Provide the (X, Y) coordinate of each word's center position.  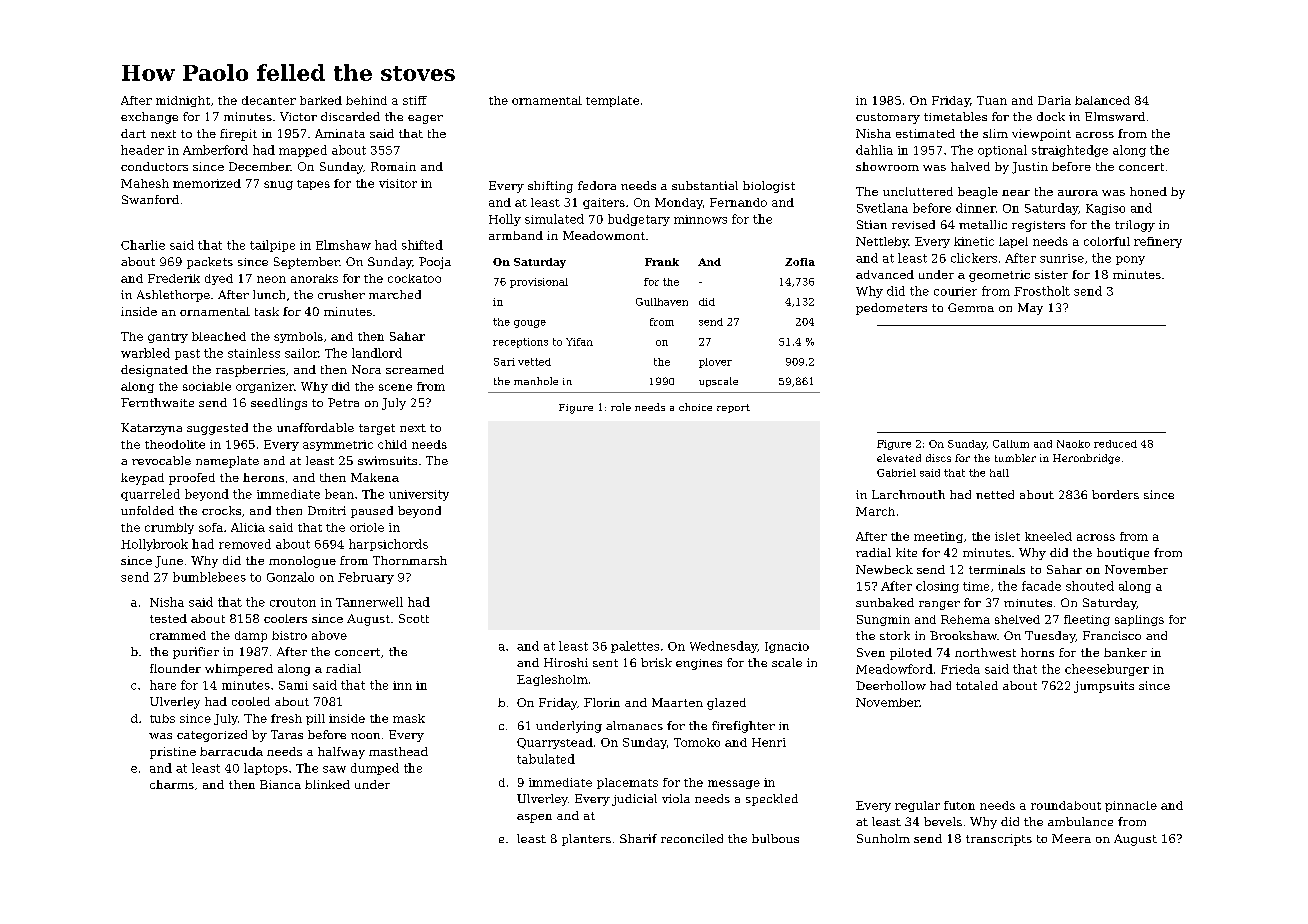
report (733, 408)
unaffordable (315, 427)
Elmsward (1115, 116)
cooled (251, 701)
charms (172, 784)
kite (906, 552)
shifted (422, 245)
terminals (997, 569)
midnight (183, 101)
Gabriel (896, 473)
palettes (635, 647)
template (612, 101)
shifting (550, 187)
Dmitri (327, 510)
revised (913, 224)
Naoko (1073, 444)
